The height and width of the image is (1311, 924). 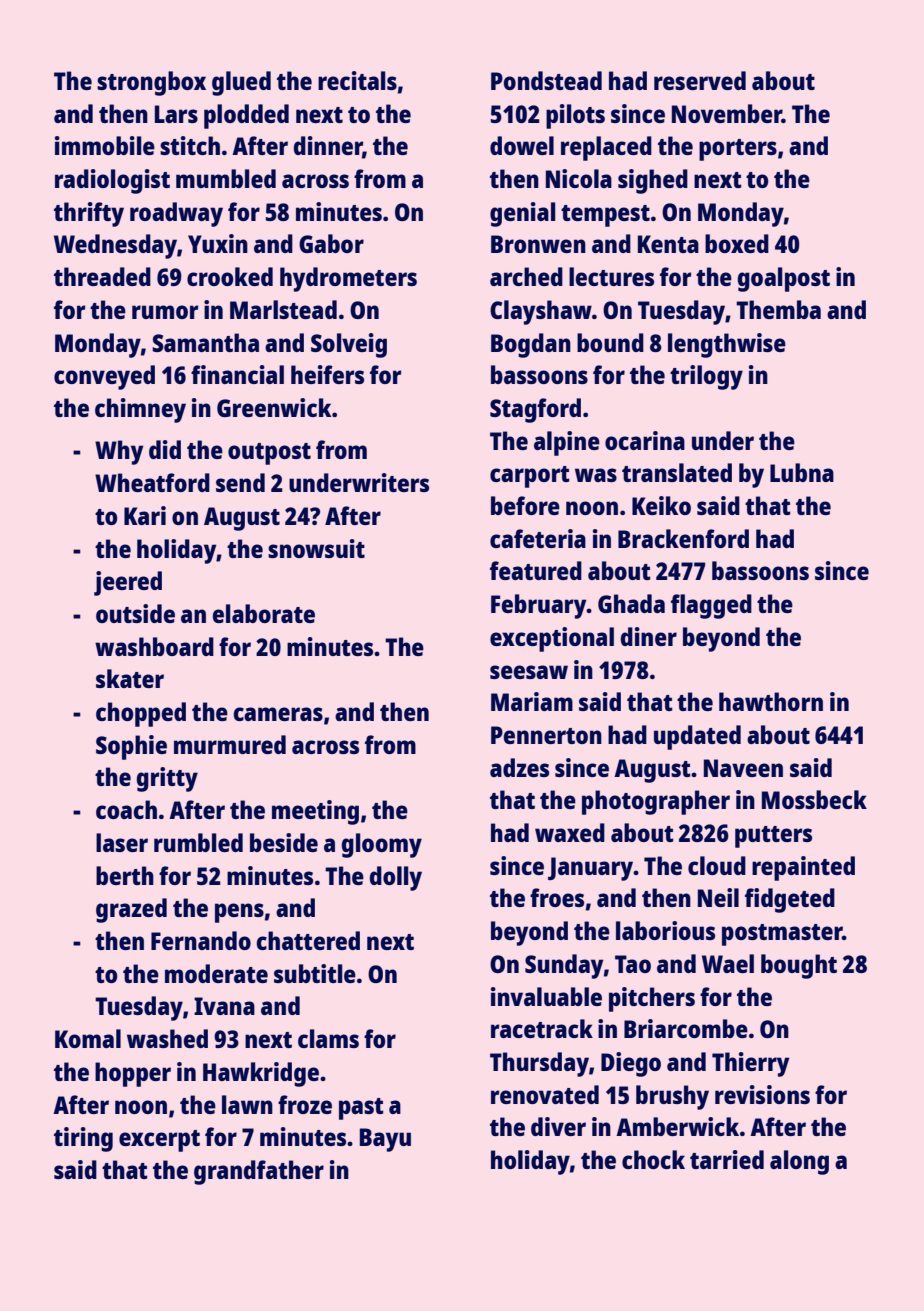 I want to click on updated, so click(x=697, y=737).
